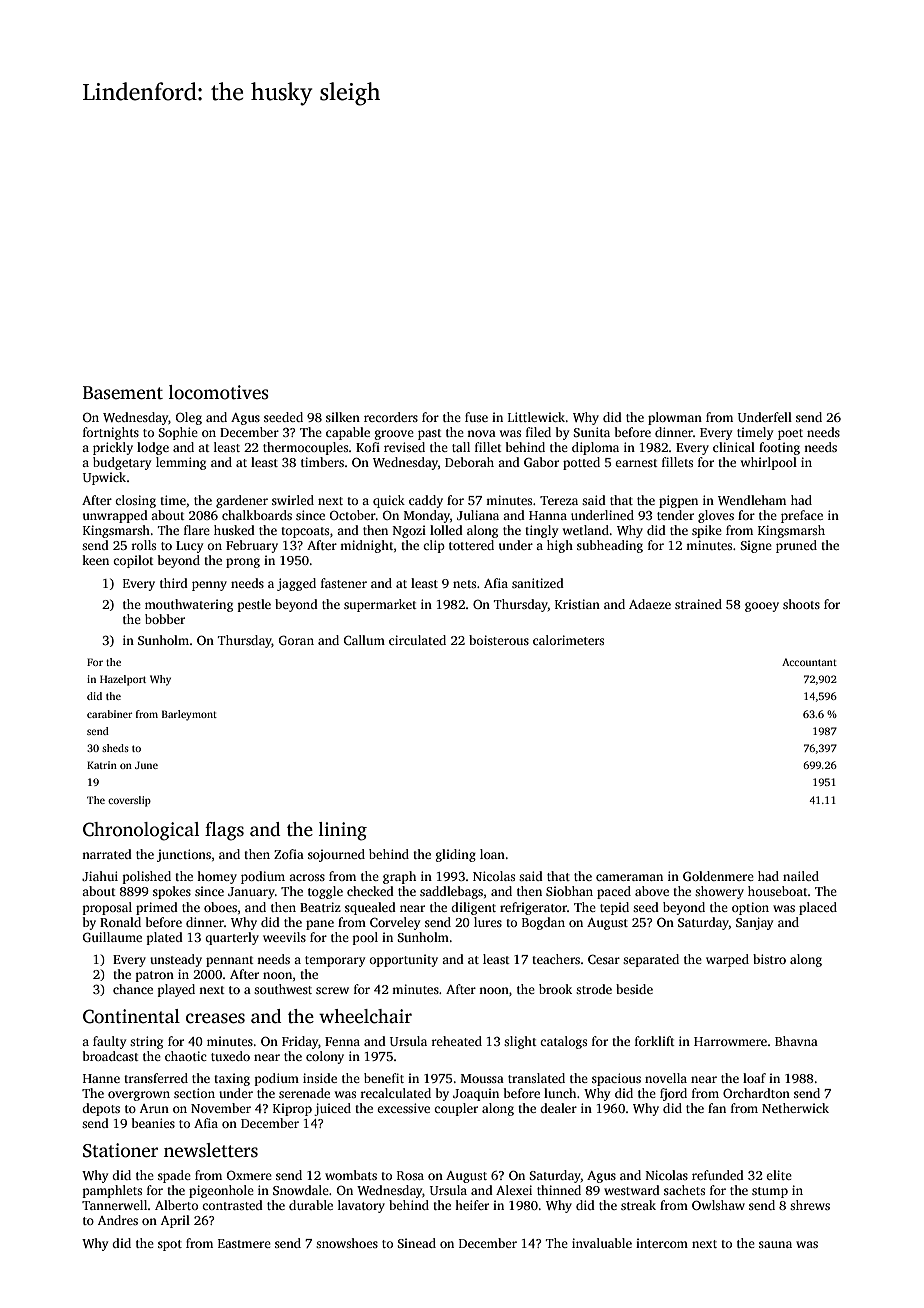  Describe the element at coordinates (801, 876) in the screenshot. I see `nailed` at that location.
